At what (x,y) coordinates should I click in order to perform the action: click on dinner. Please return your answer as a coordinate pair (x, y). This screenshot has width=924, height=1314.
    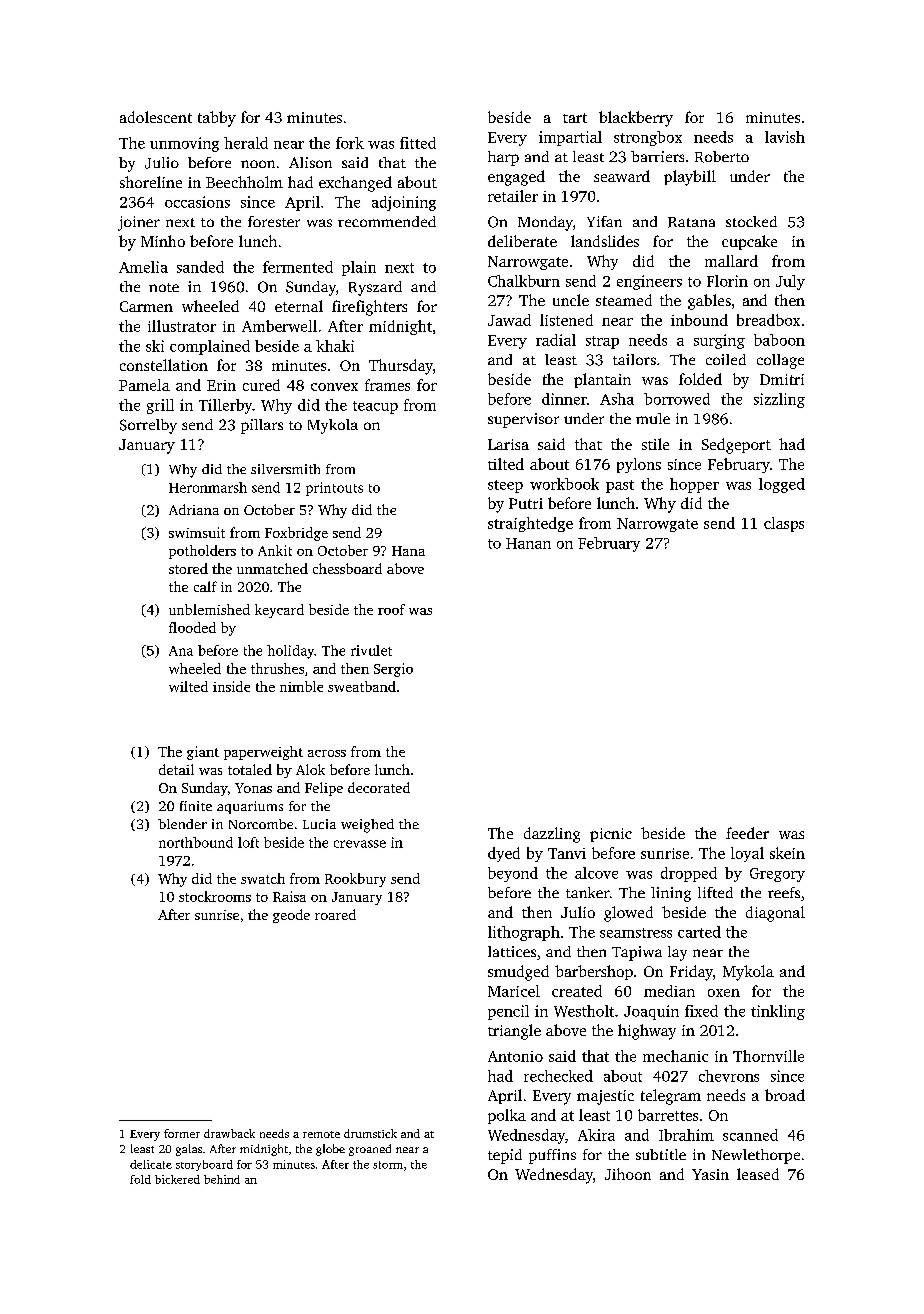
    Looking at the image, I should click on (564, 399).
